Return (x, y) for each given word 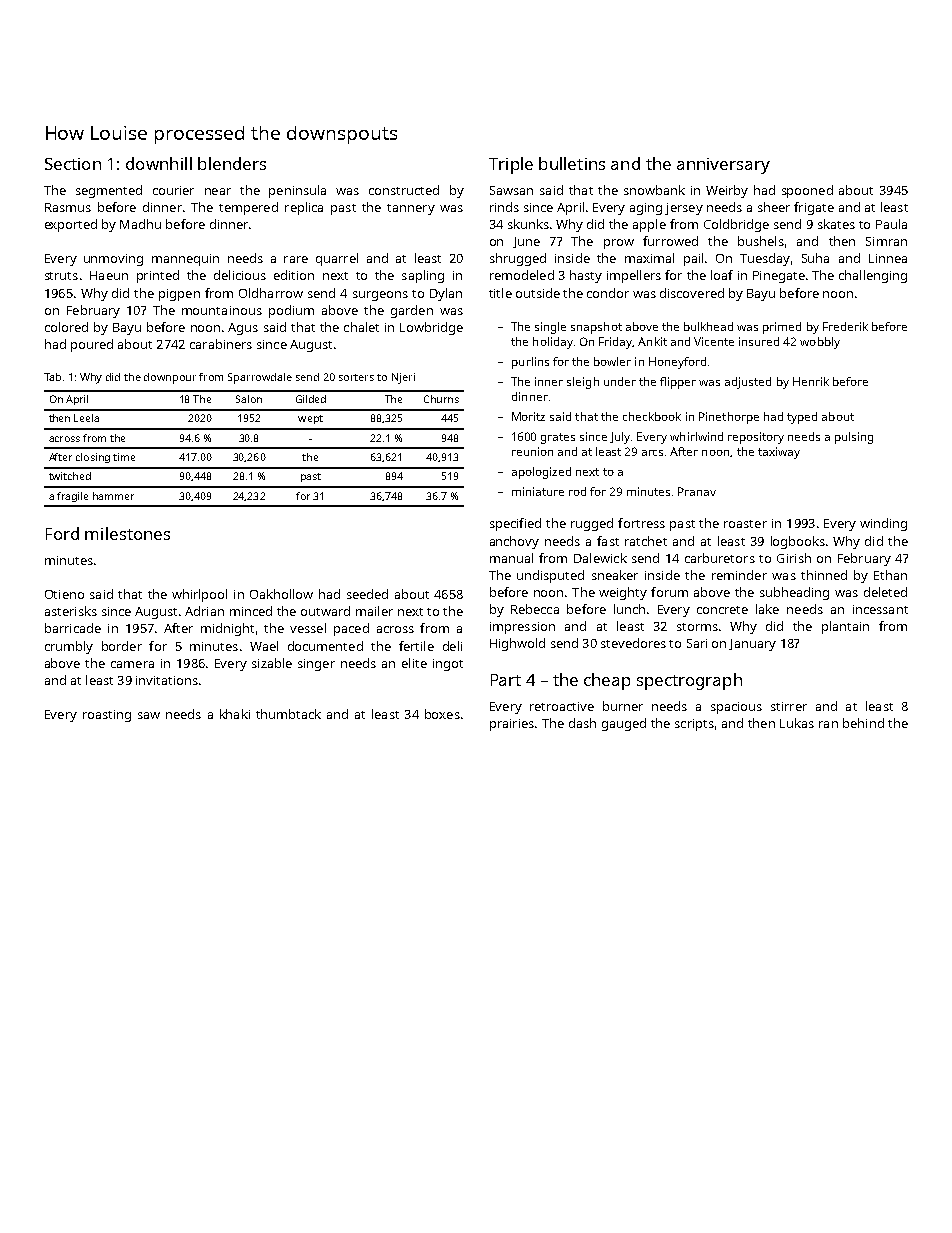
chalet (361, 327)
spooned (807, 191)
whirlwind (696, 436)
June (526, 242)
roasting (107, 716)
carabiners (221, 344)
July (620, 438)
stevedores (633, 643)
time (124, 457)
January (752, 645)
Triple (511, 165)
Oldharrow (271, 293)
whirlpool (199, 595)
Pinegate (779, 277)
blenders (232, 163)
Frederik (845, 326)
